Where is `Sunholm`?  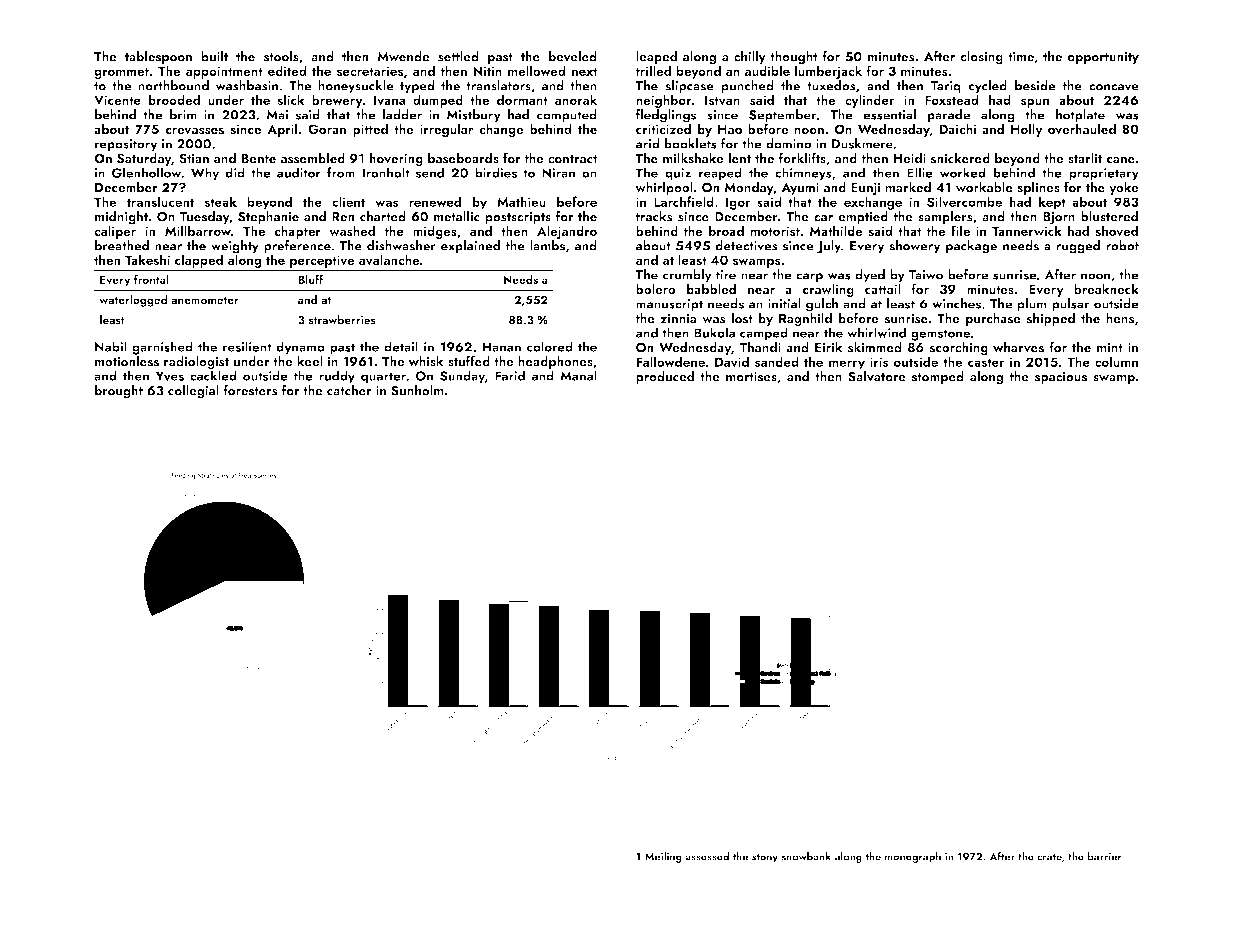
Sunholm is located at coordinates (417, 390).
